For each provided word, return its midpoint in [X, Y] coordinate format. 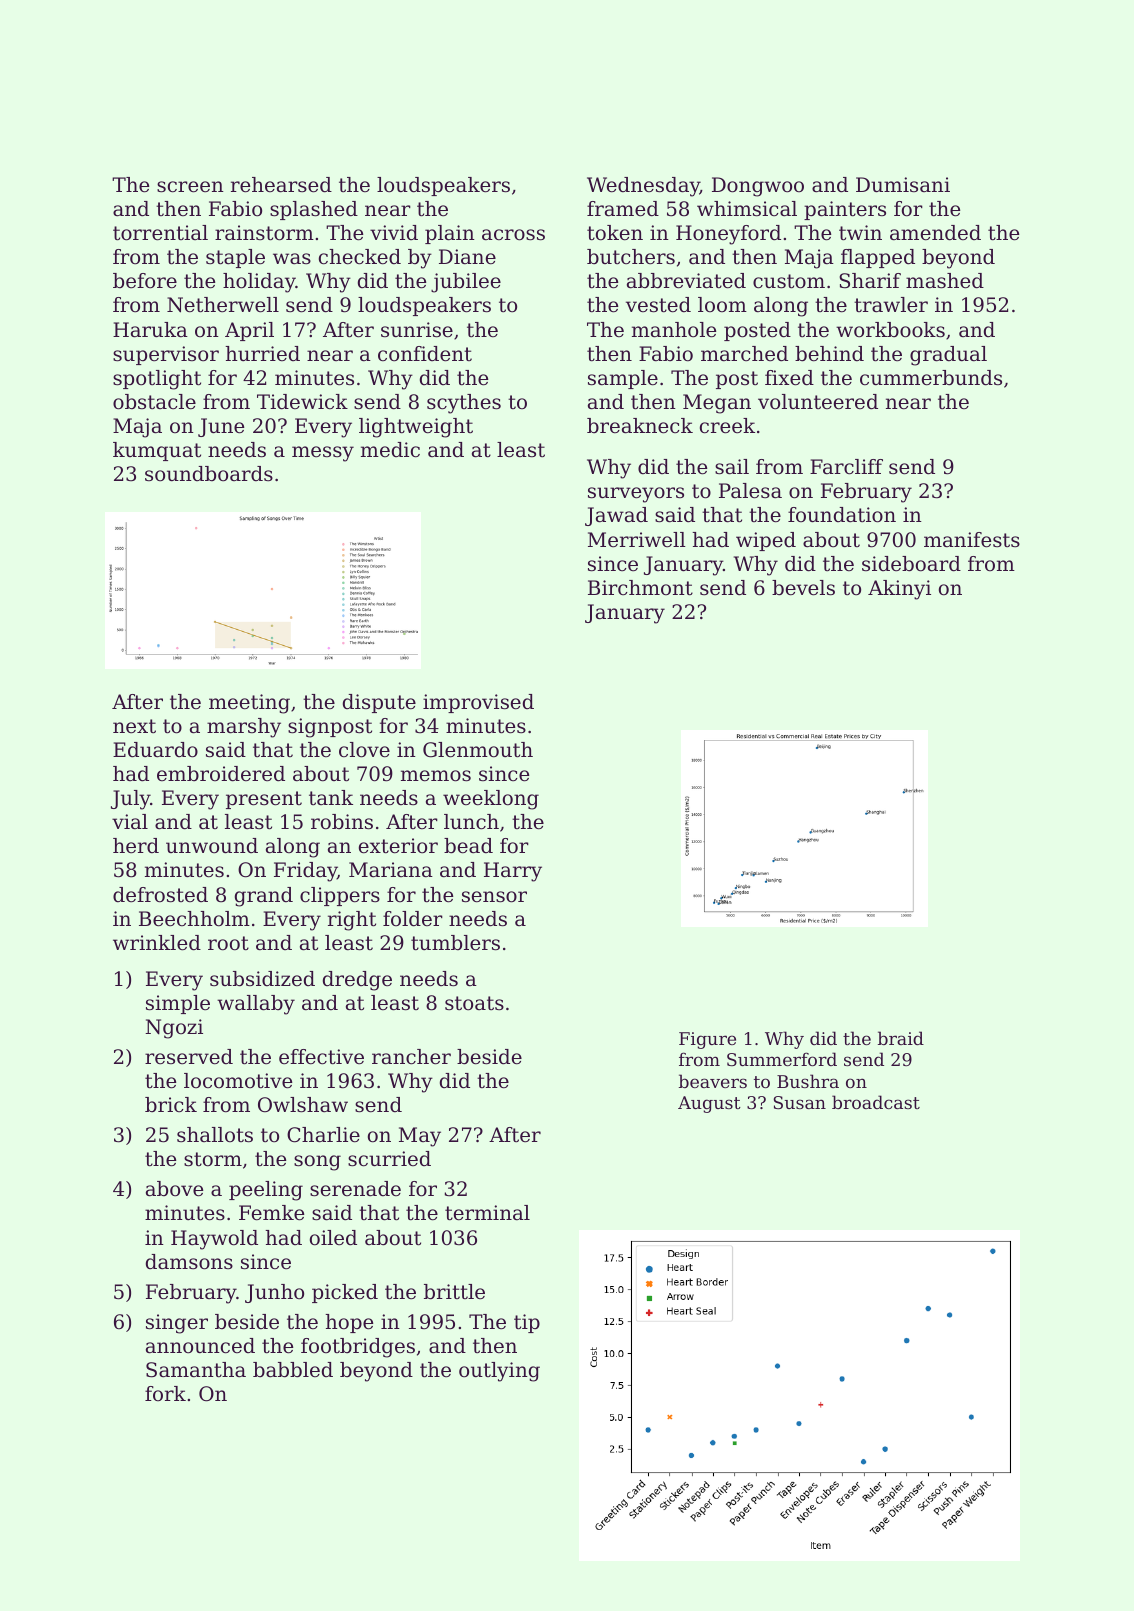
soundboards [209, 474]
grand [264, 897]
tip [527, 1323]
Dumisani [903, 184]
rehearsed [281, 185]
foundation [842, 515]
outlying [499, 1372]
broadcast [876, 1102]
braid [901, 1038]
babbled [293, 1370]
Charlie [323, 1135]
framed [623, 209]
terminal [487, 1213]
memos [436, 776]
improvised [478, 703]
